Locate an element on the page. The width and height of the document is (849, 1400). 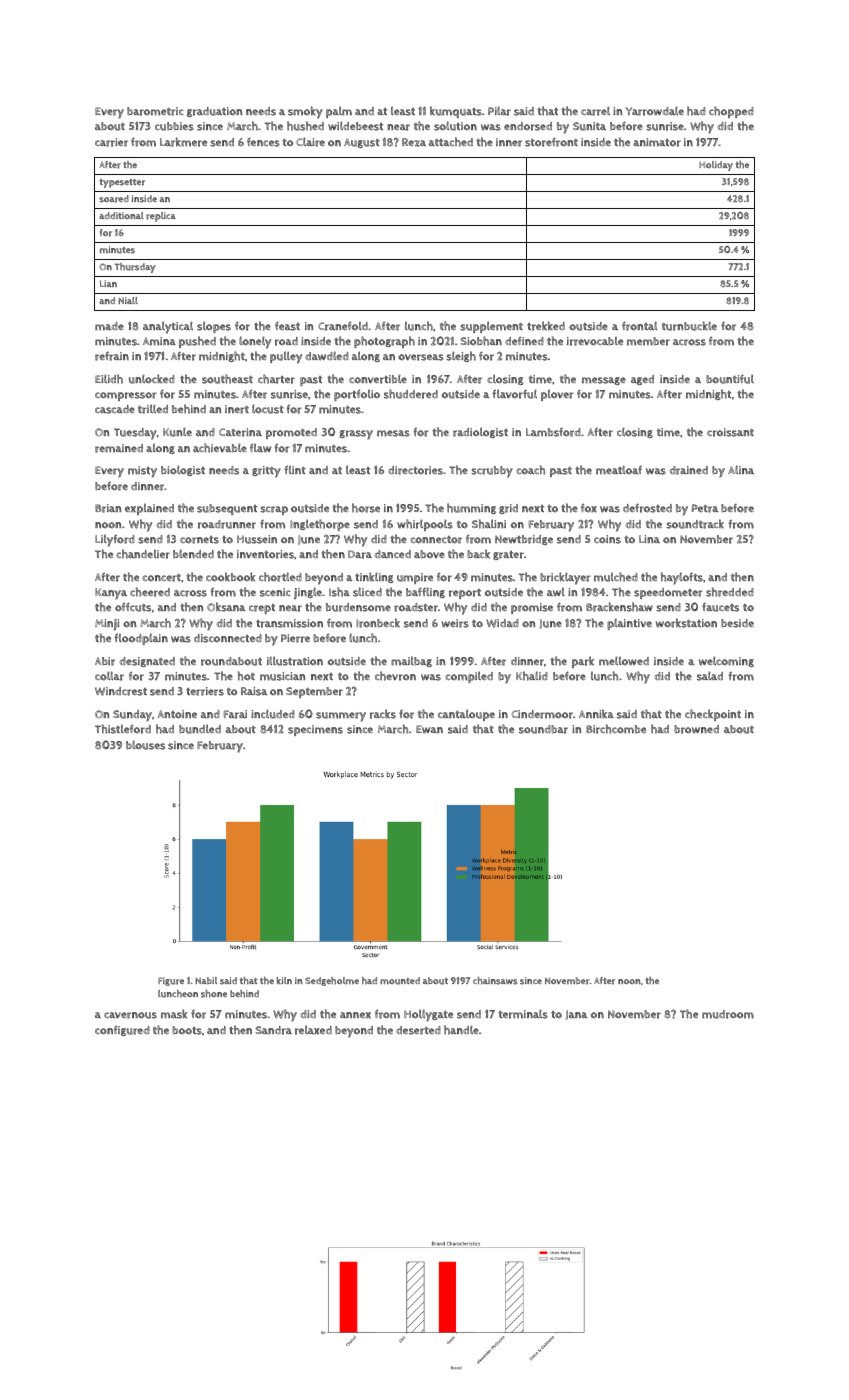
relaxed is located at coordinates (313, 1030).
